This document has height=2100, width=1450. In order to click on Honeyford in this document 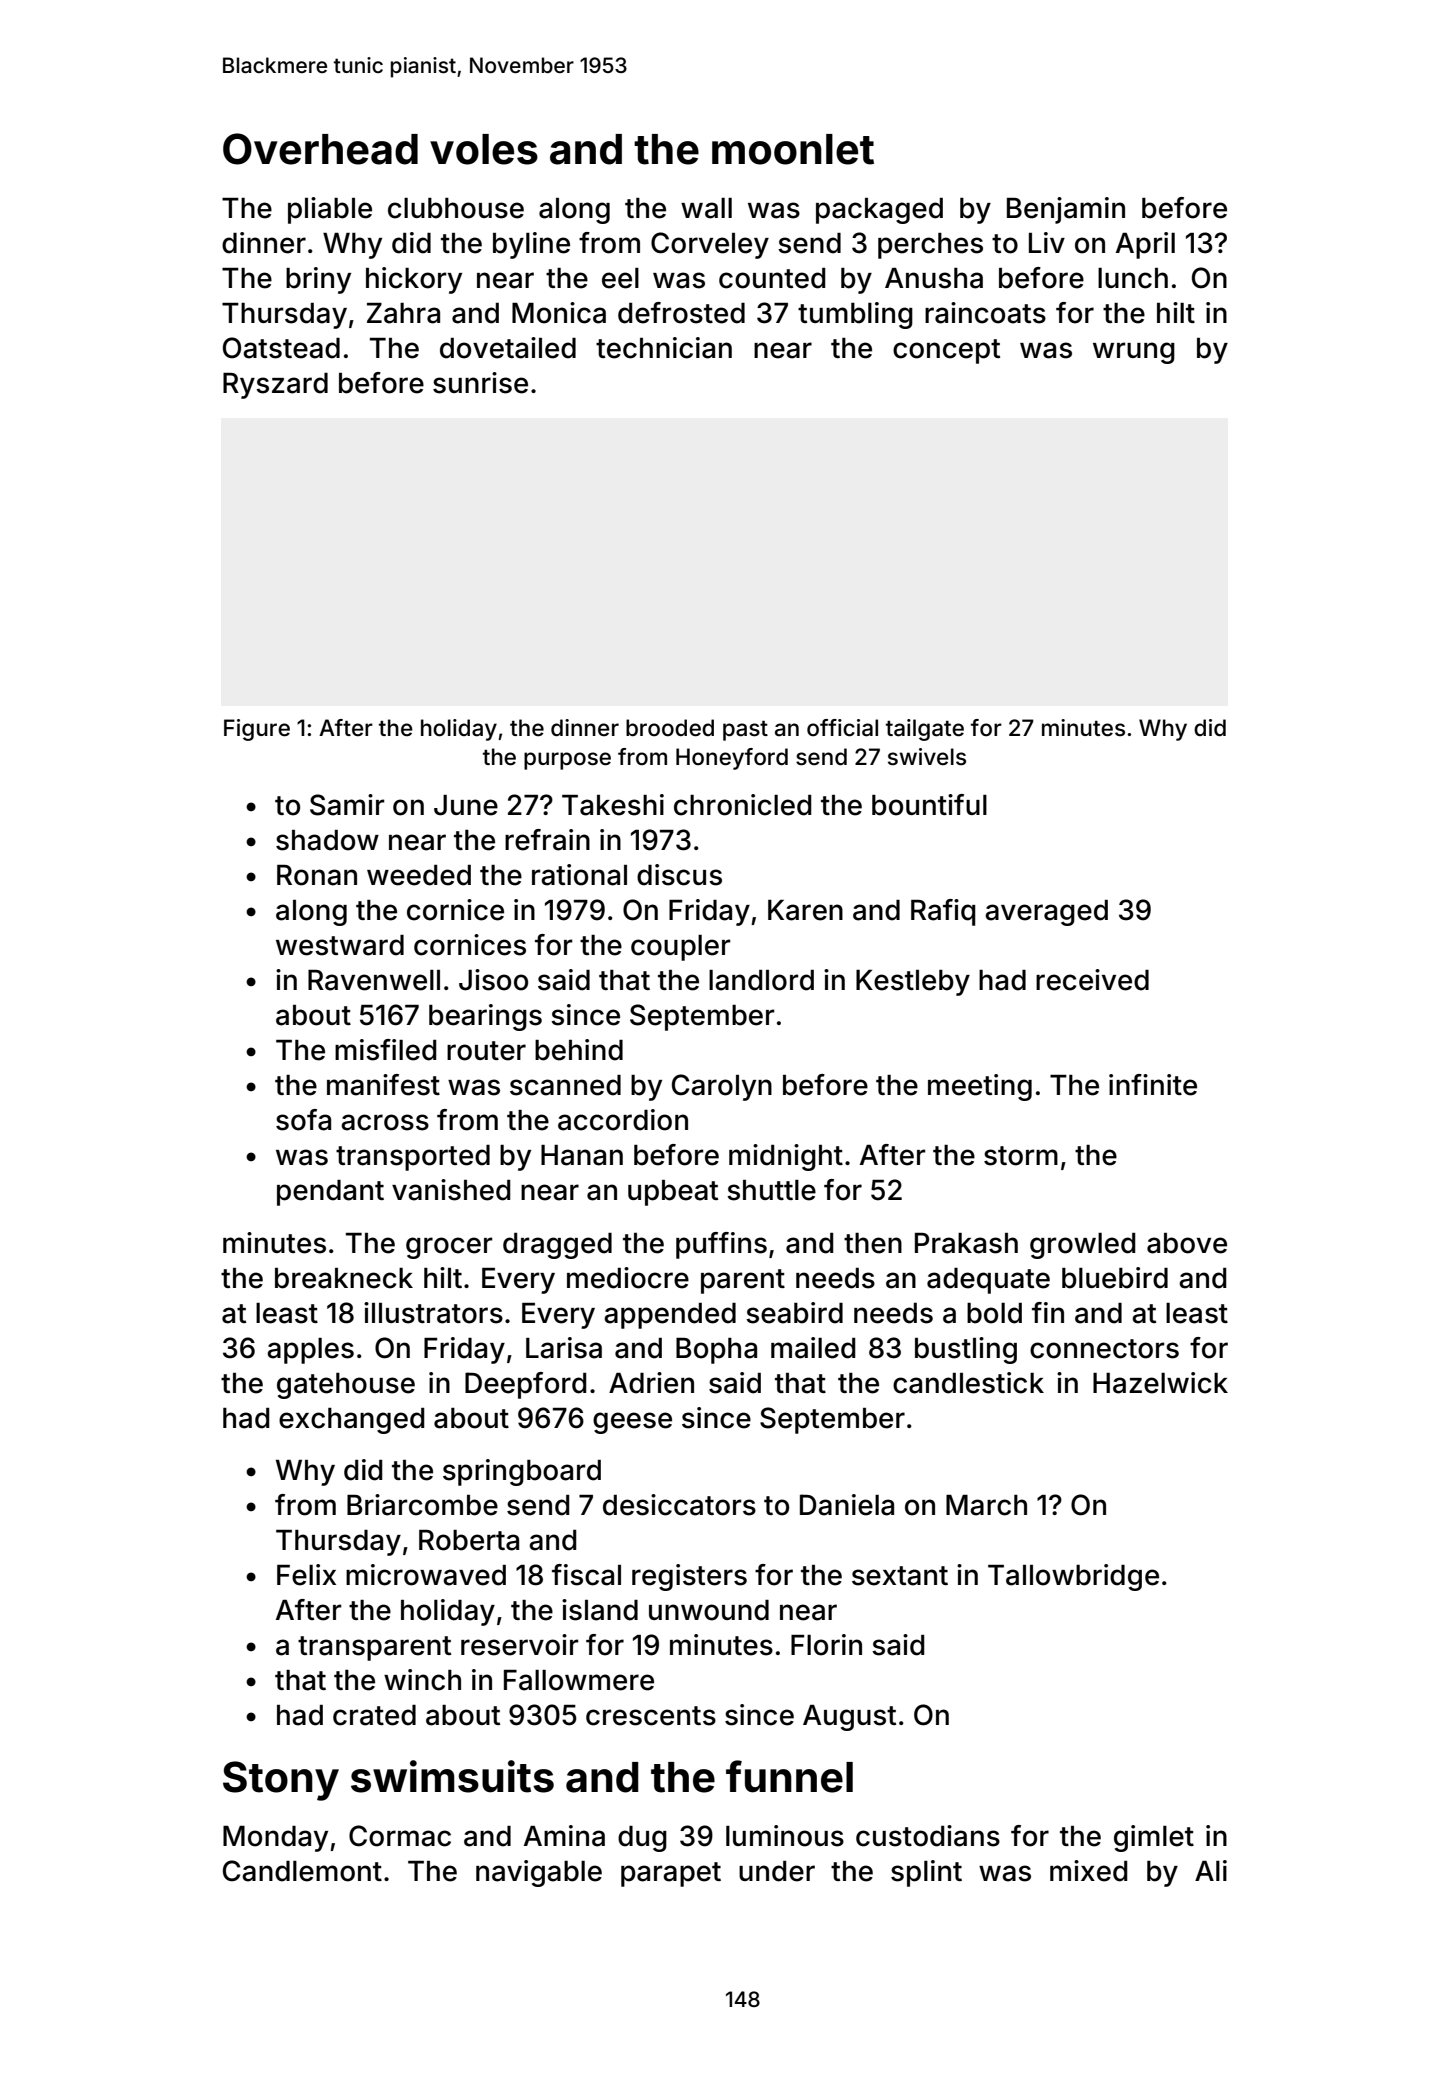, I will do `click(732, 759)`.
